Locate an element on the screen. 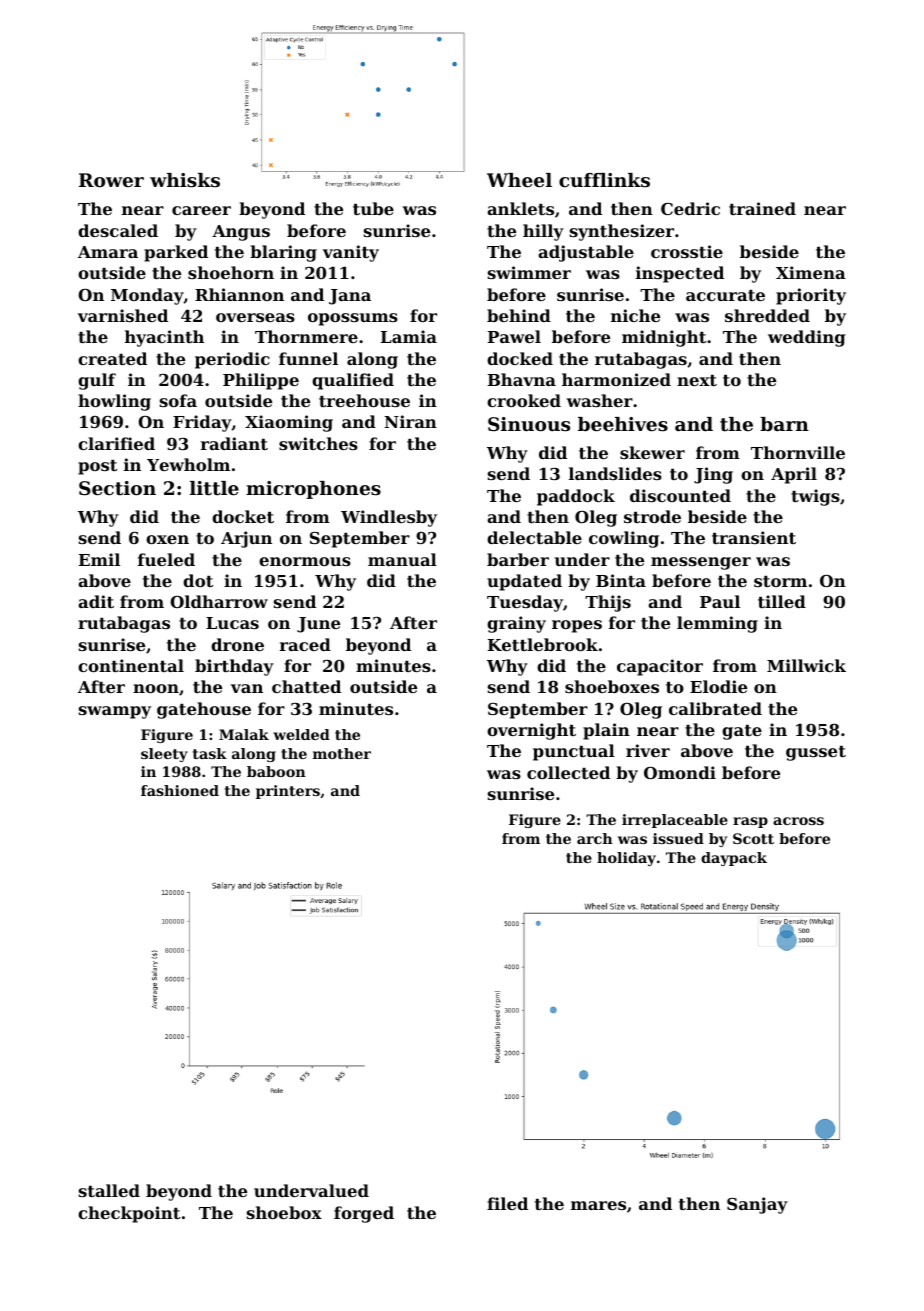 This screenshot has width=924, height=1311. forged is located at coordinates (364, 1214).
